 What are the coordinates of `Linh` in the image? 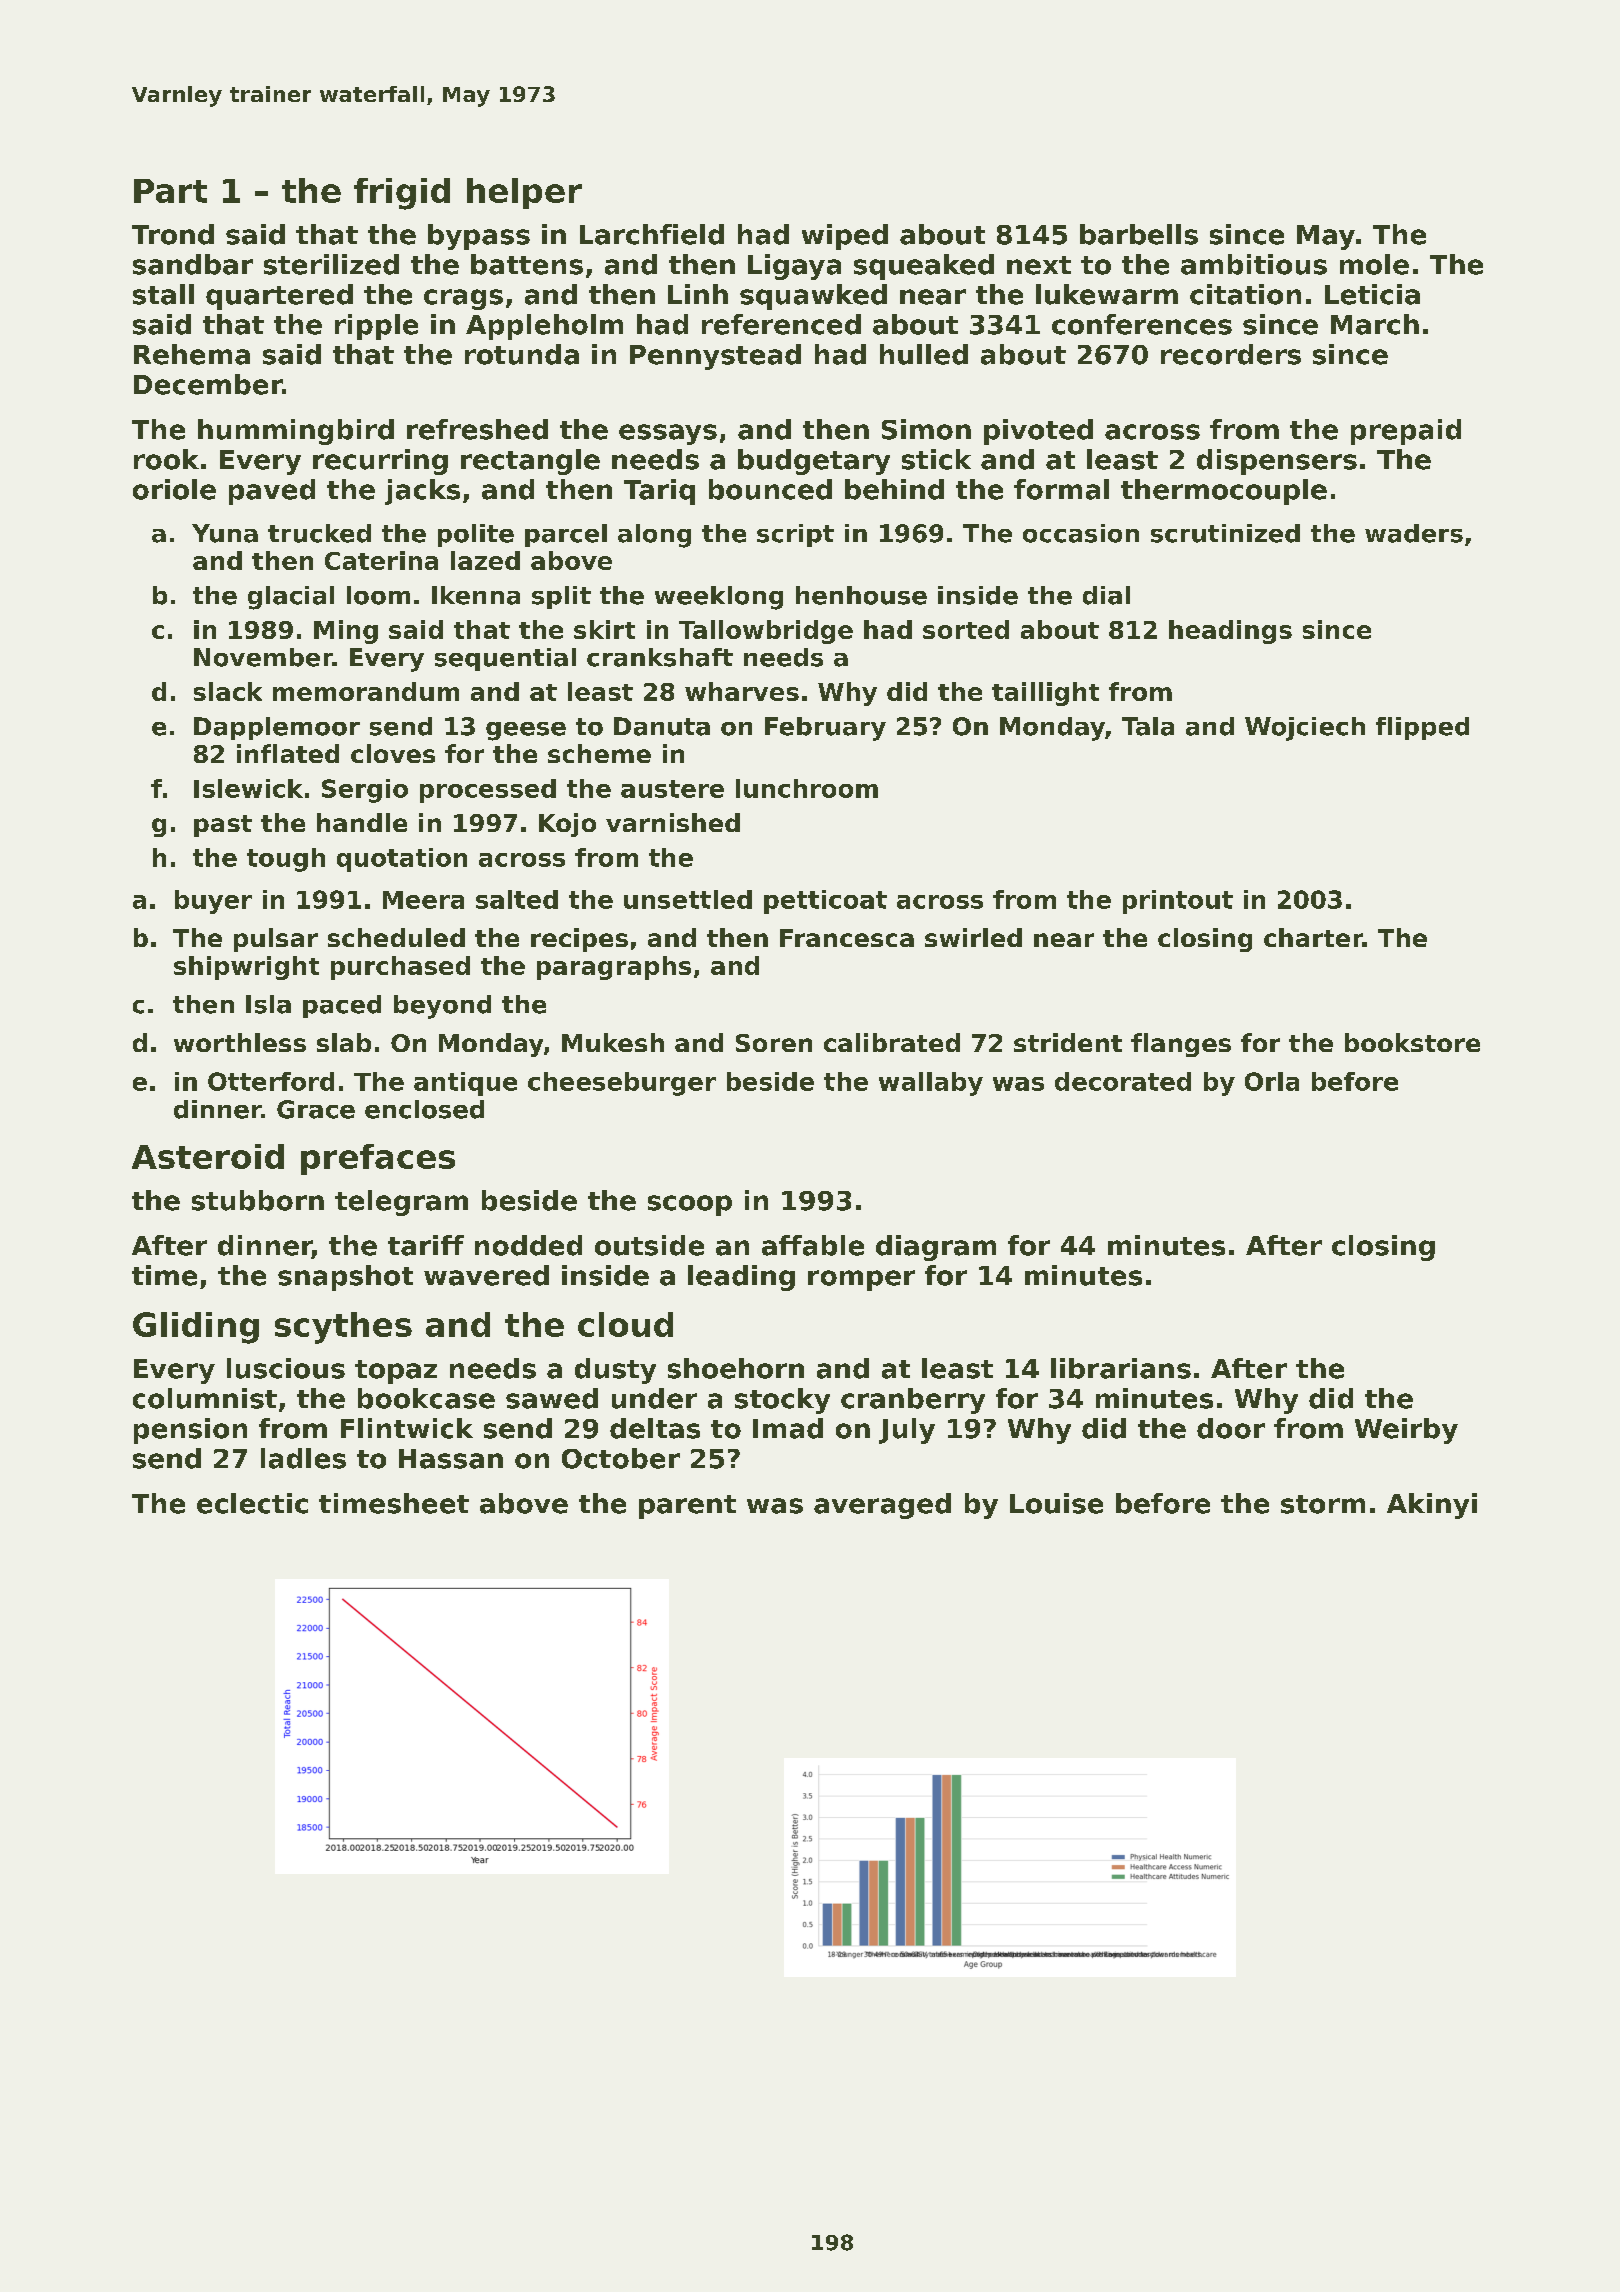 It's located at (698, 294).
